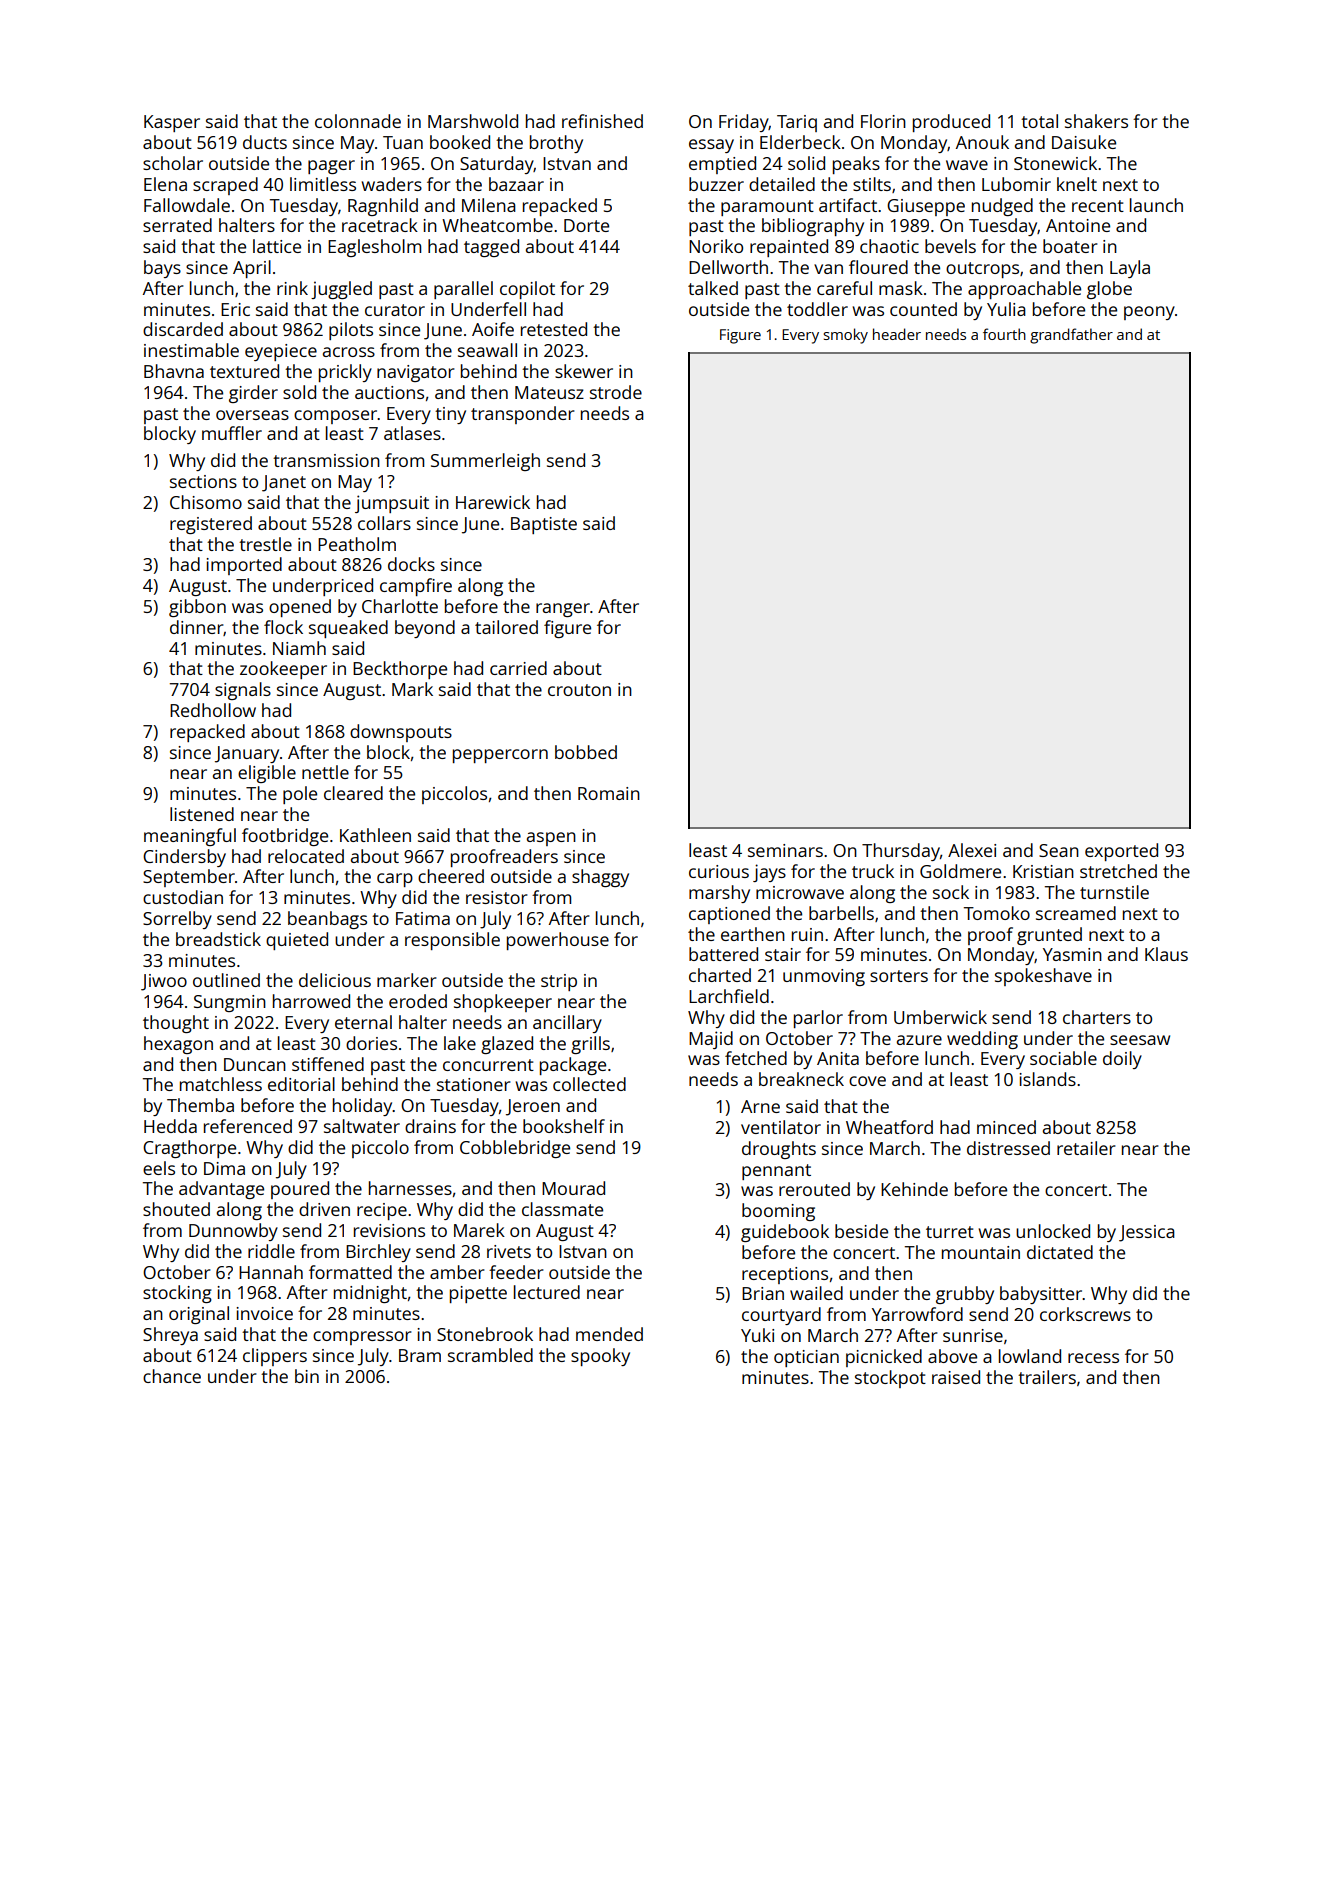 The width and height of the page is (1334, 1887). What do you see at coordinates (358, 121) in the page?
I see `colonnade` at bounding box center [358, 121].
